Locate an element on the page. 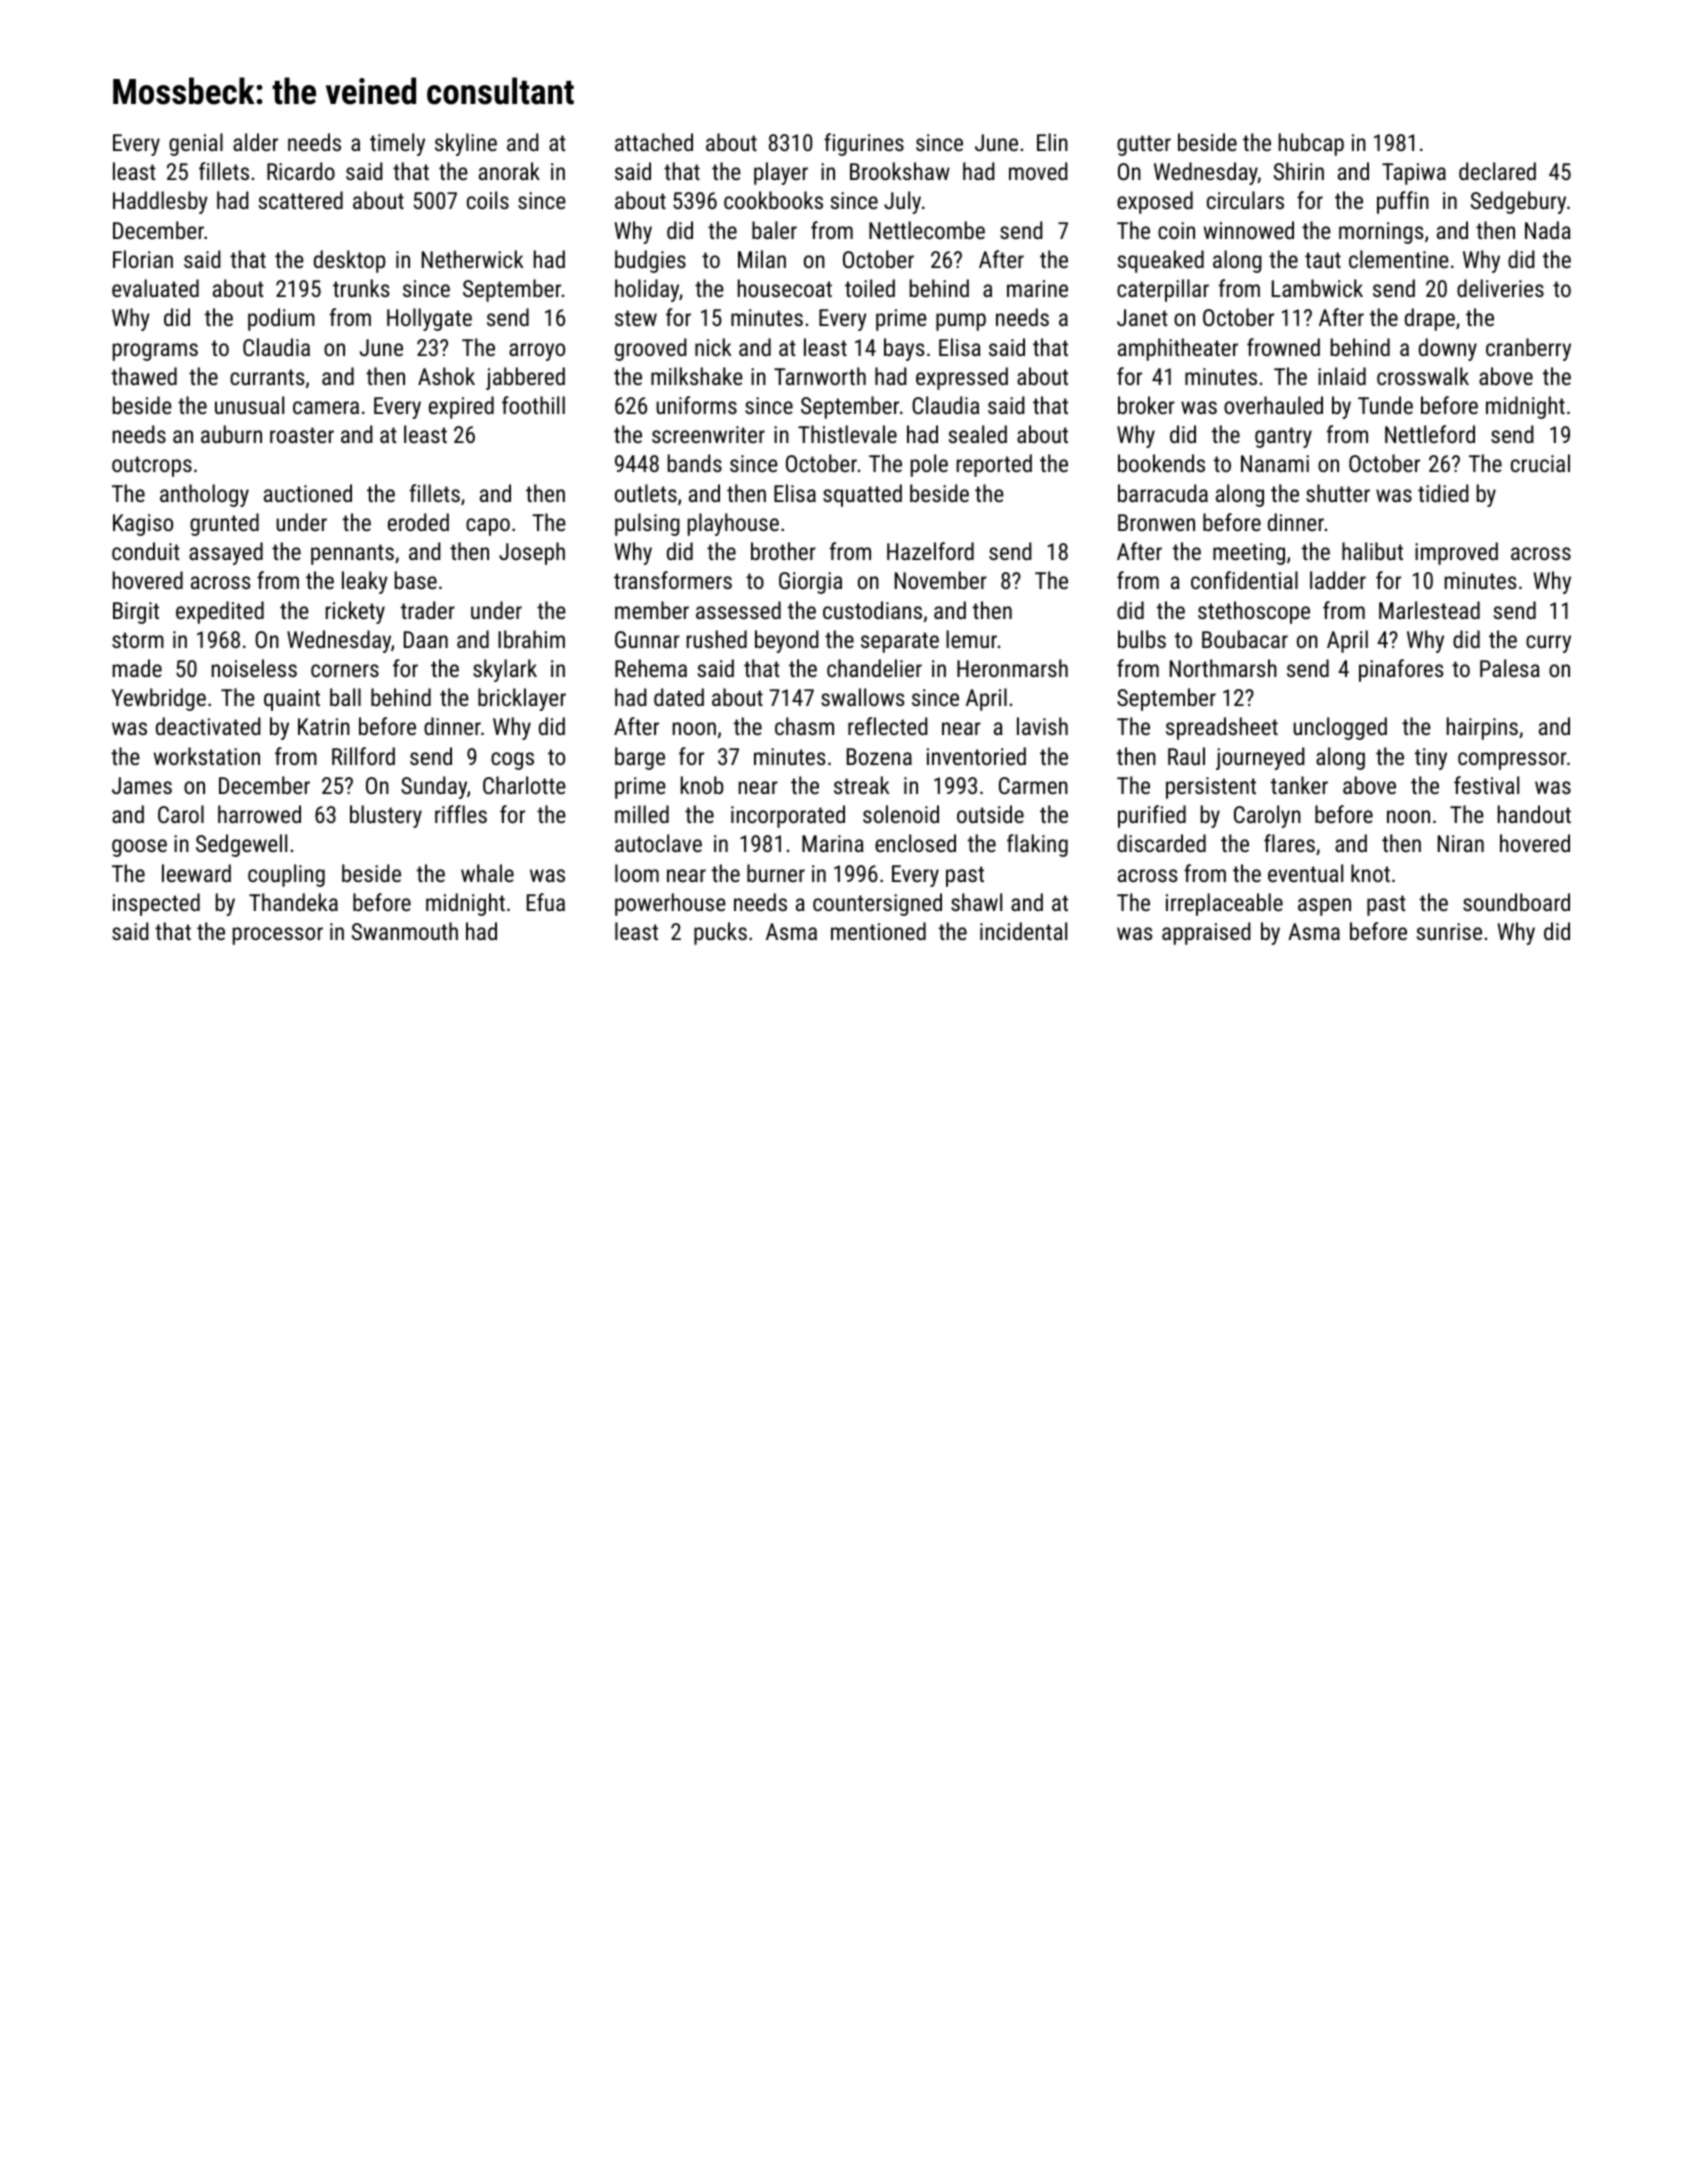  chasm is located at coordinates (804, 726).
